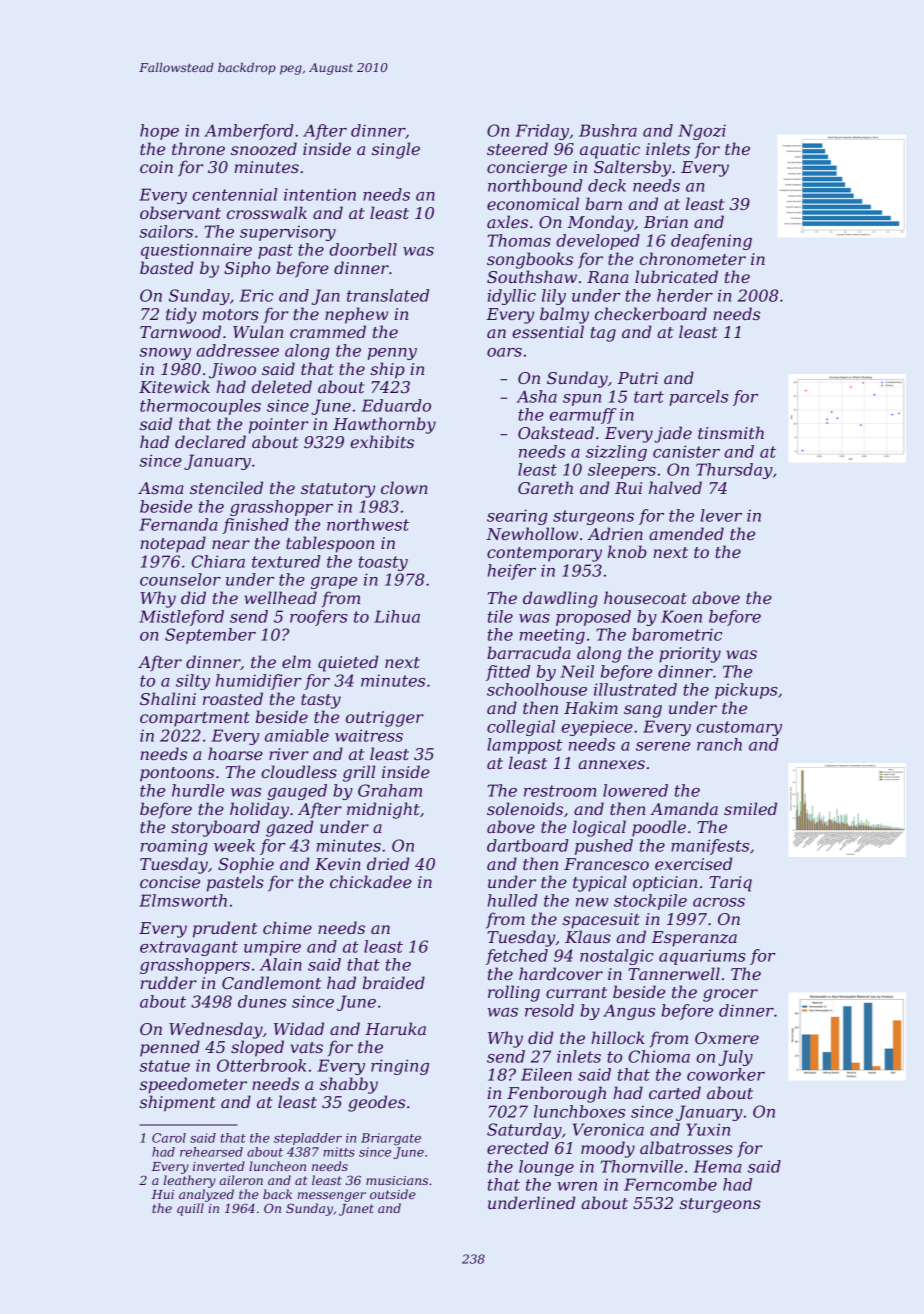  Describe the element at coordinates (663, 746) in the image. I see `serene` at that location.
